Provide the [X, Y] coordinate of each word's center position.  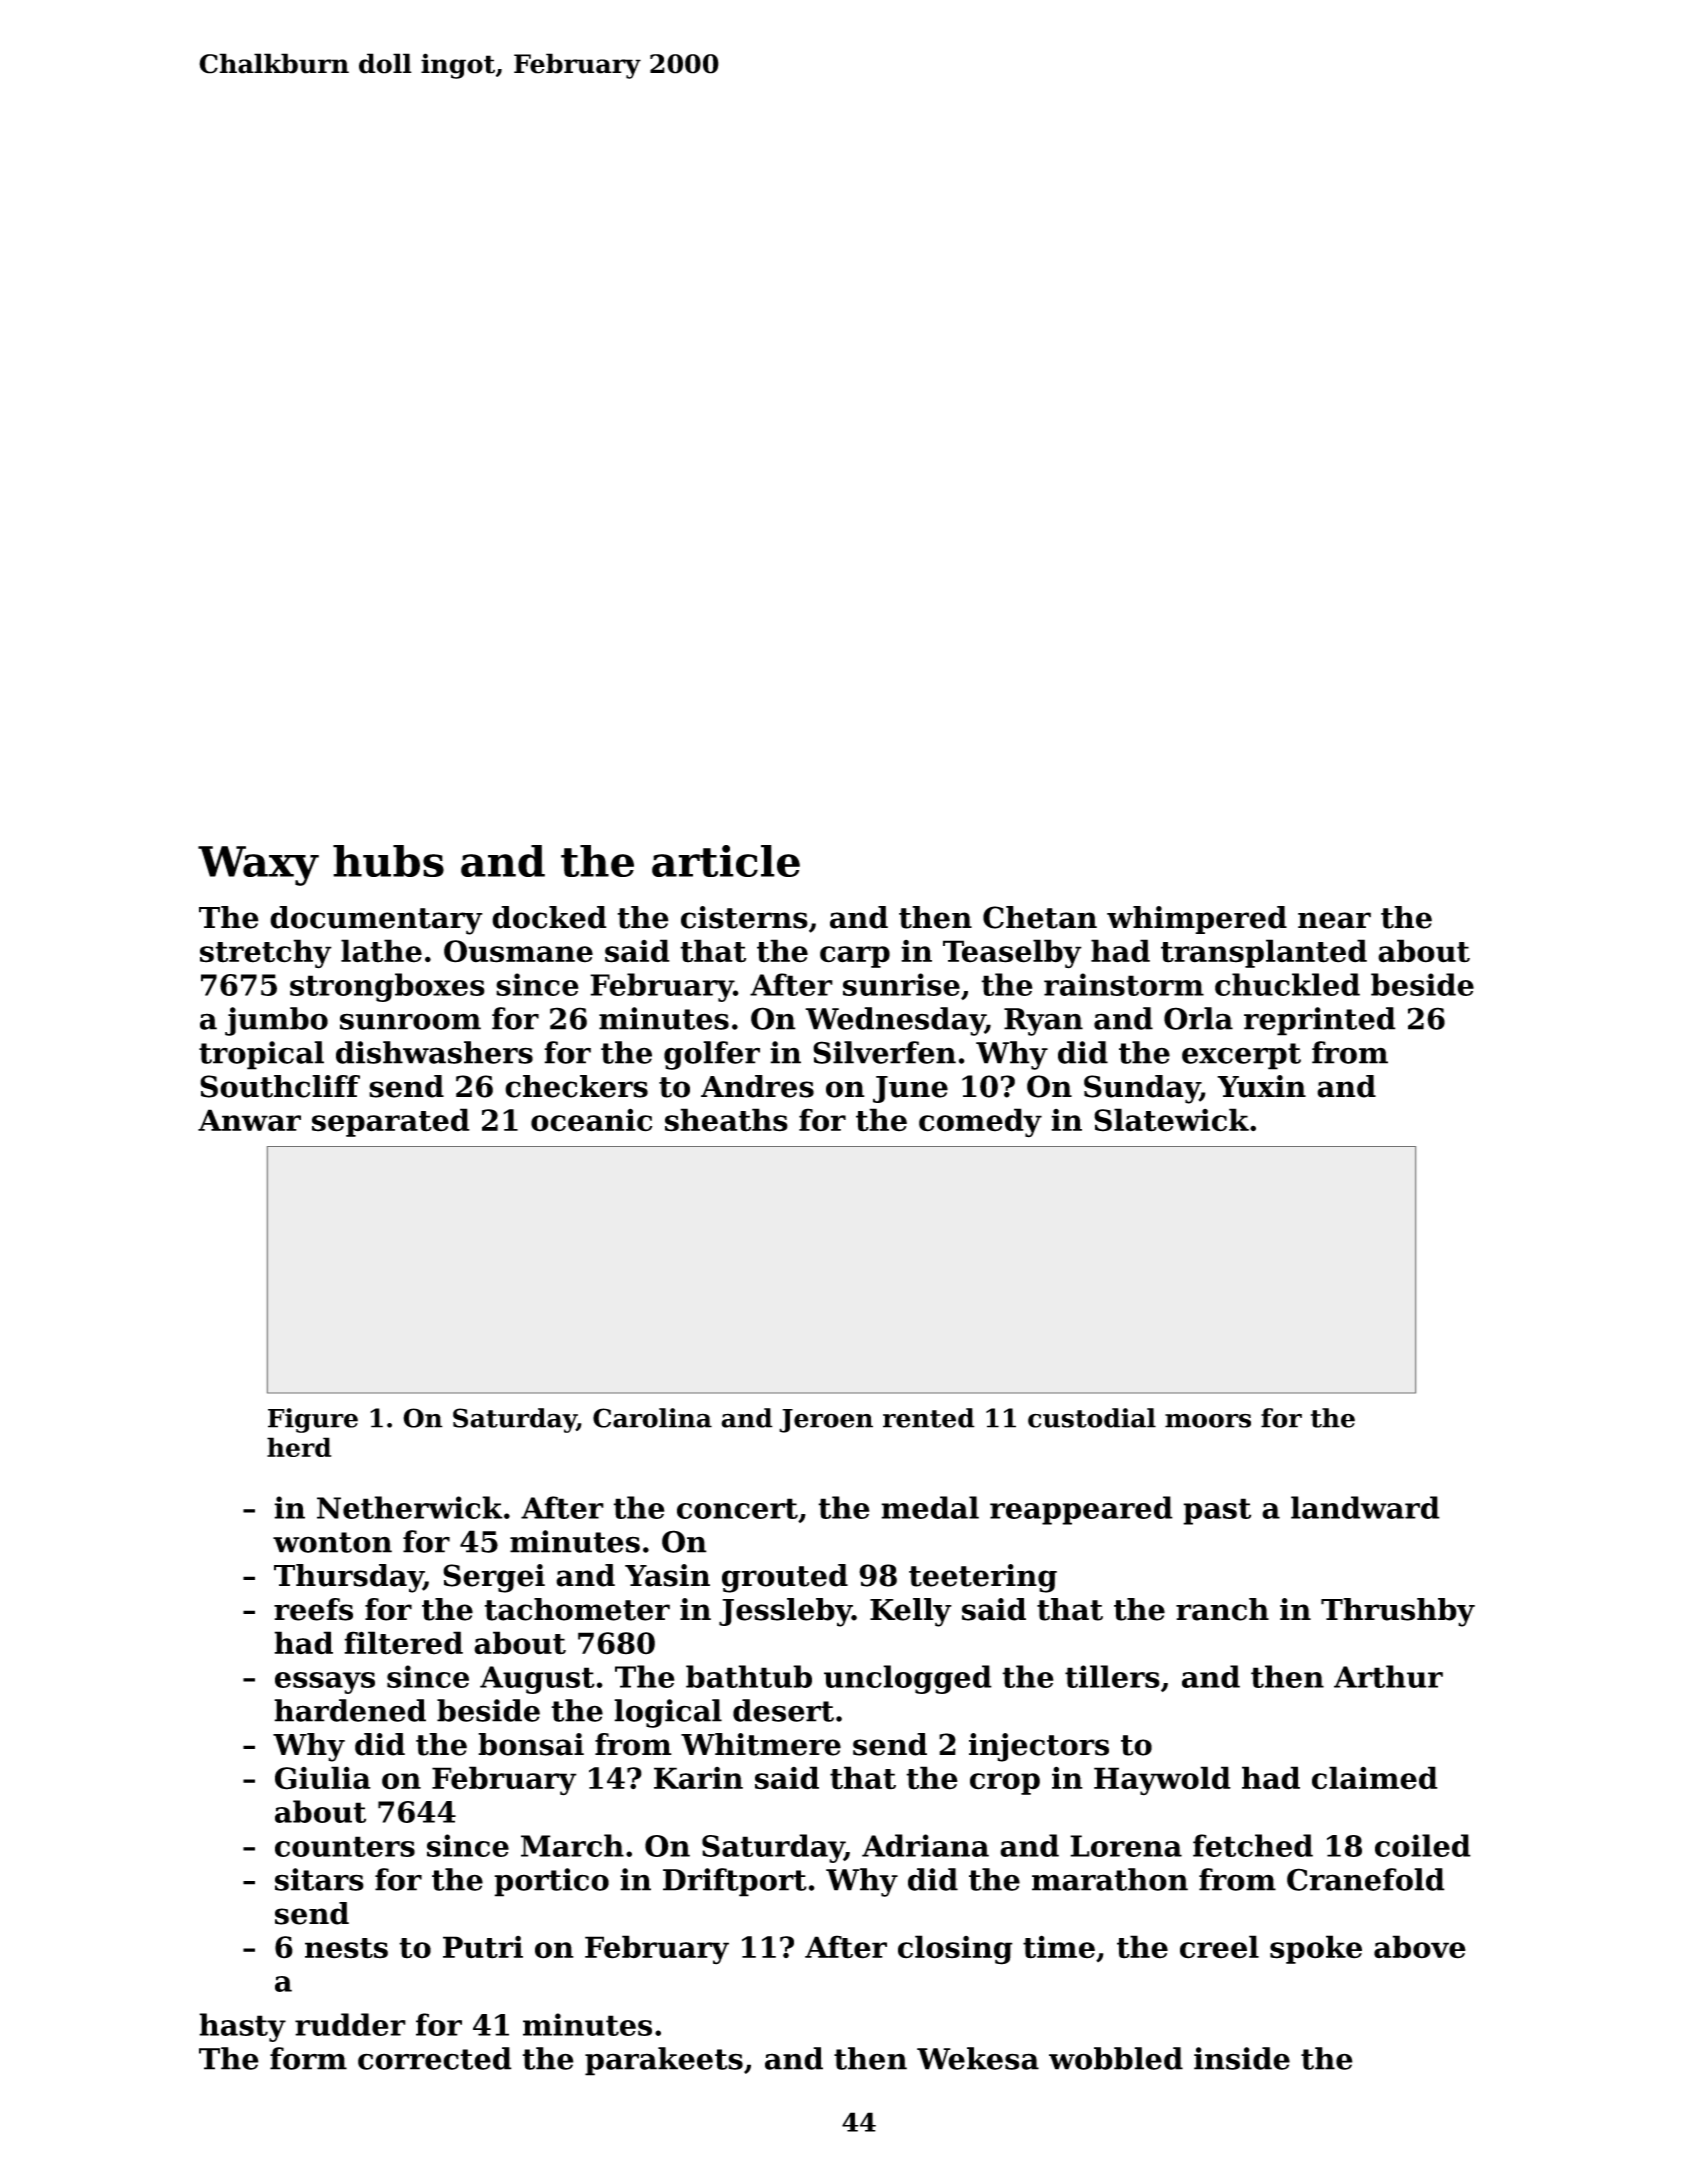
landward [1365, 1507]
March [572, 1845]
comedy [980, 1123]
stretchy [266, 954]
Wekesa [978, 2058]
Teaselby [1012, 954]
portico [551, 1882]
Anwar [249, 1120]
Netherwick [410, 1507]
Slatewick [1171, 1120]
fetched [1253, 1845]
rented [929, 1418]
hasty [242, 2027]
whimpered [1197, 920]
